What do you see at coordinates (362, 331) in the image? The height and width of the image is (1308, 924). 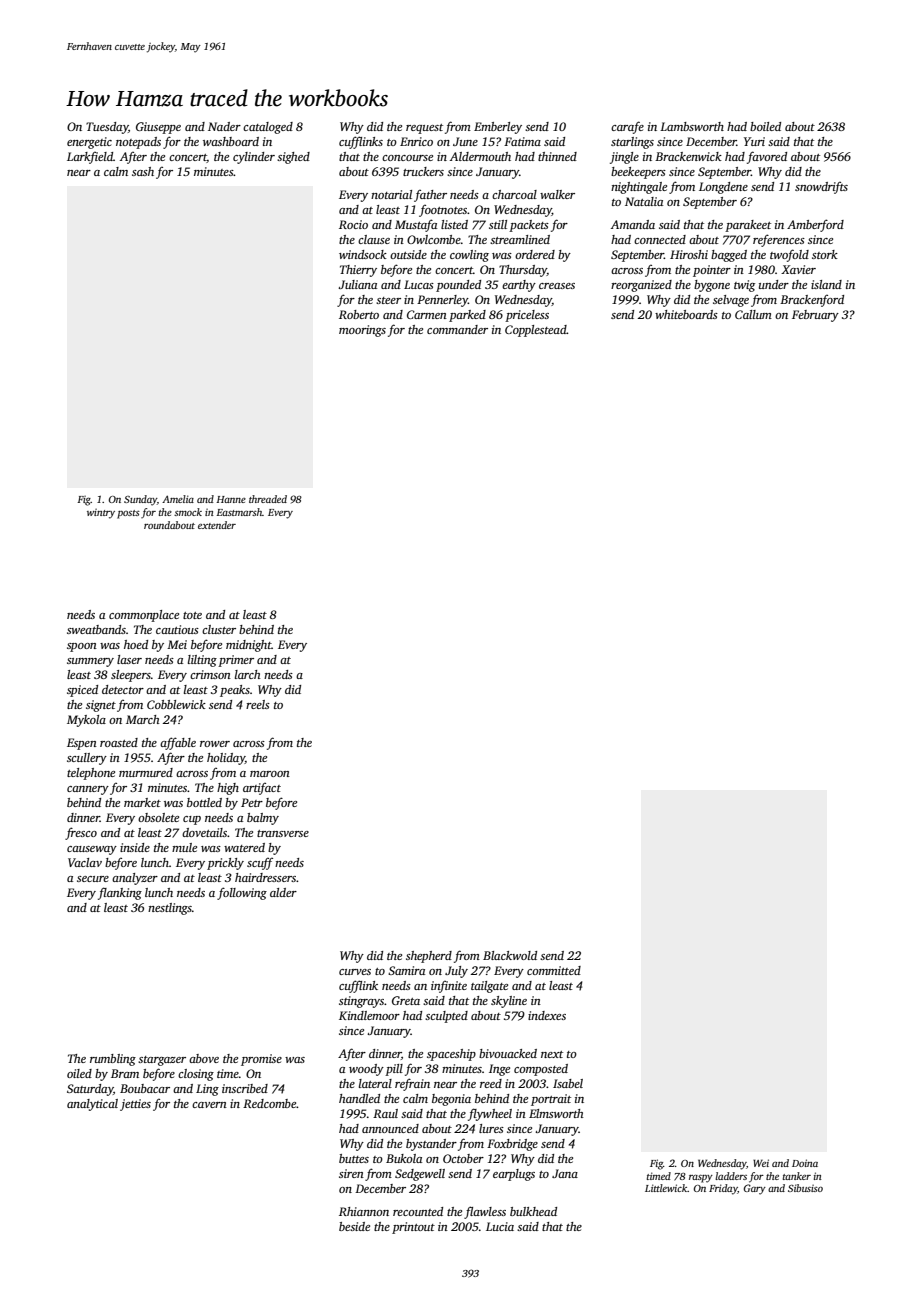 I see `moorings` at bounding box center [362, 331].
